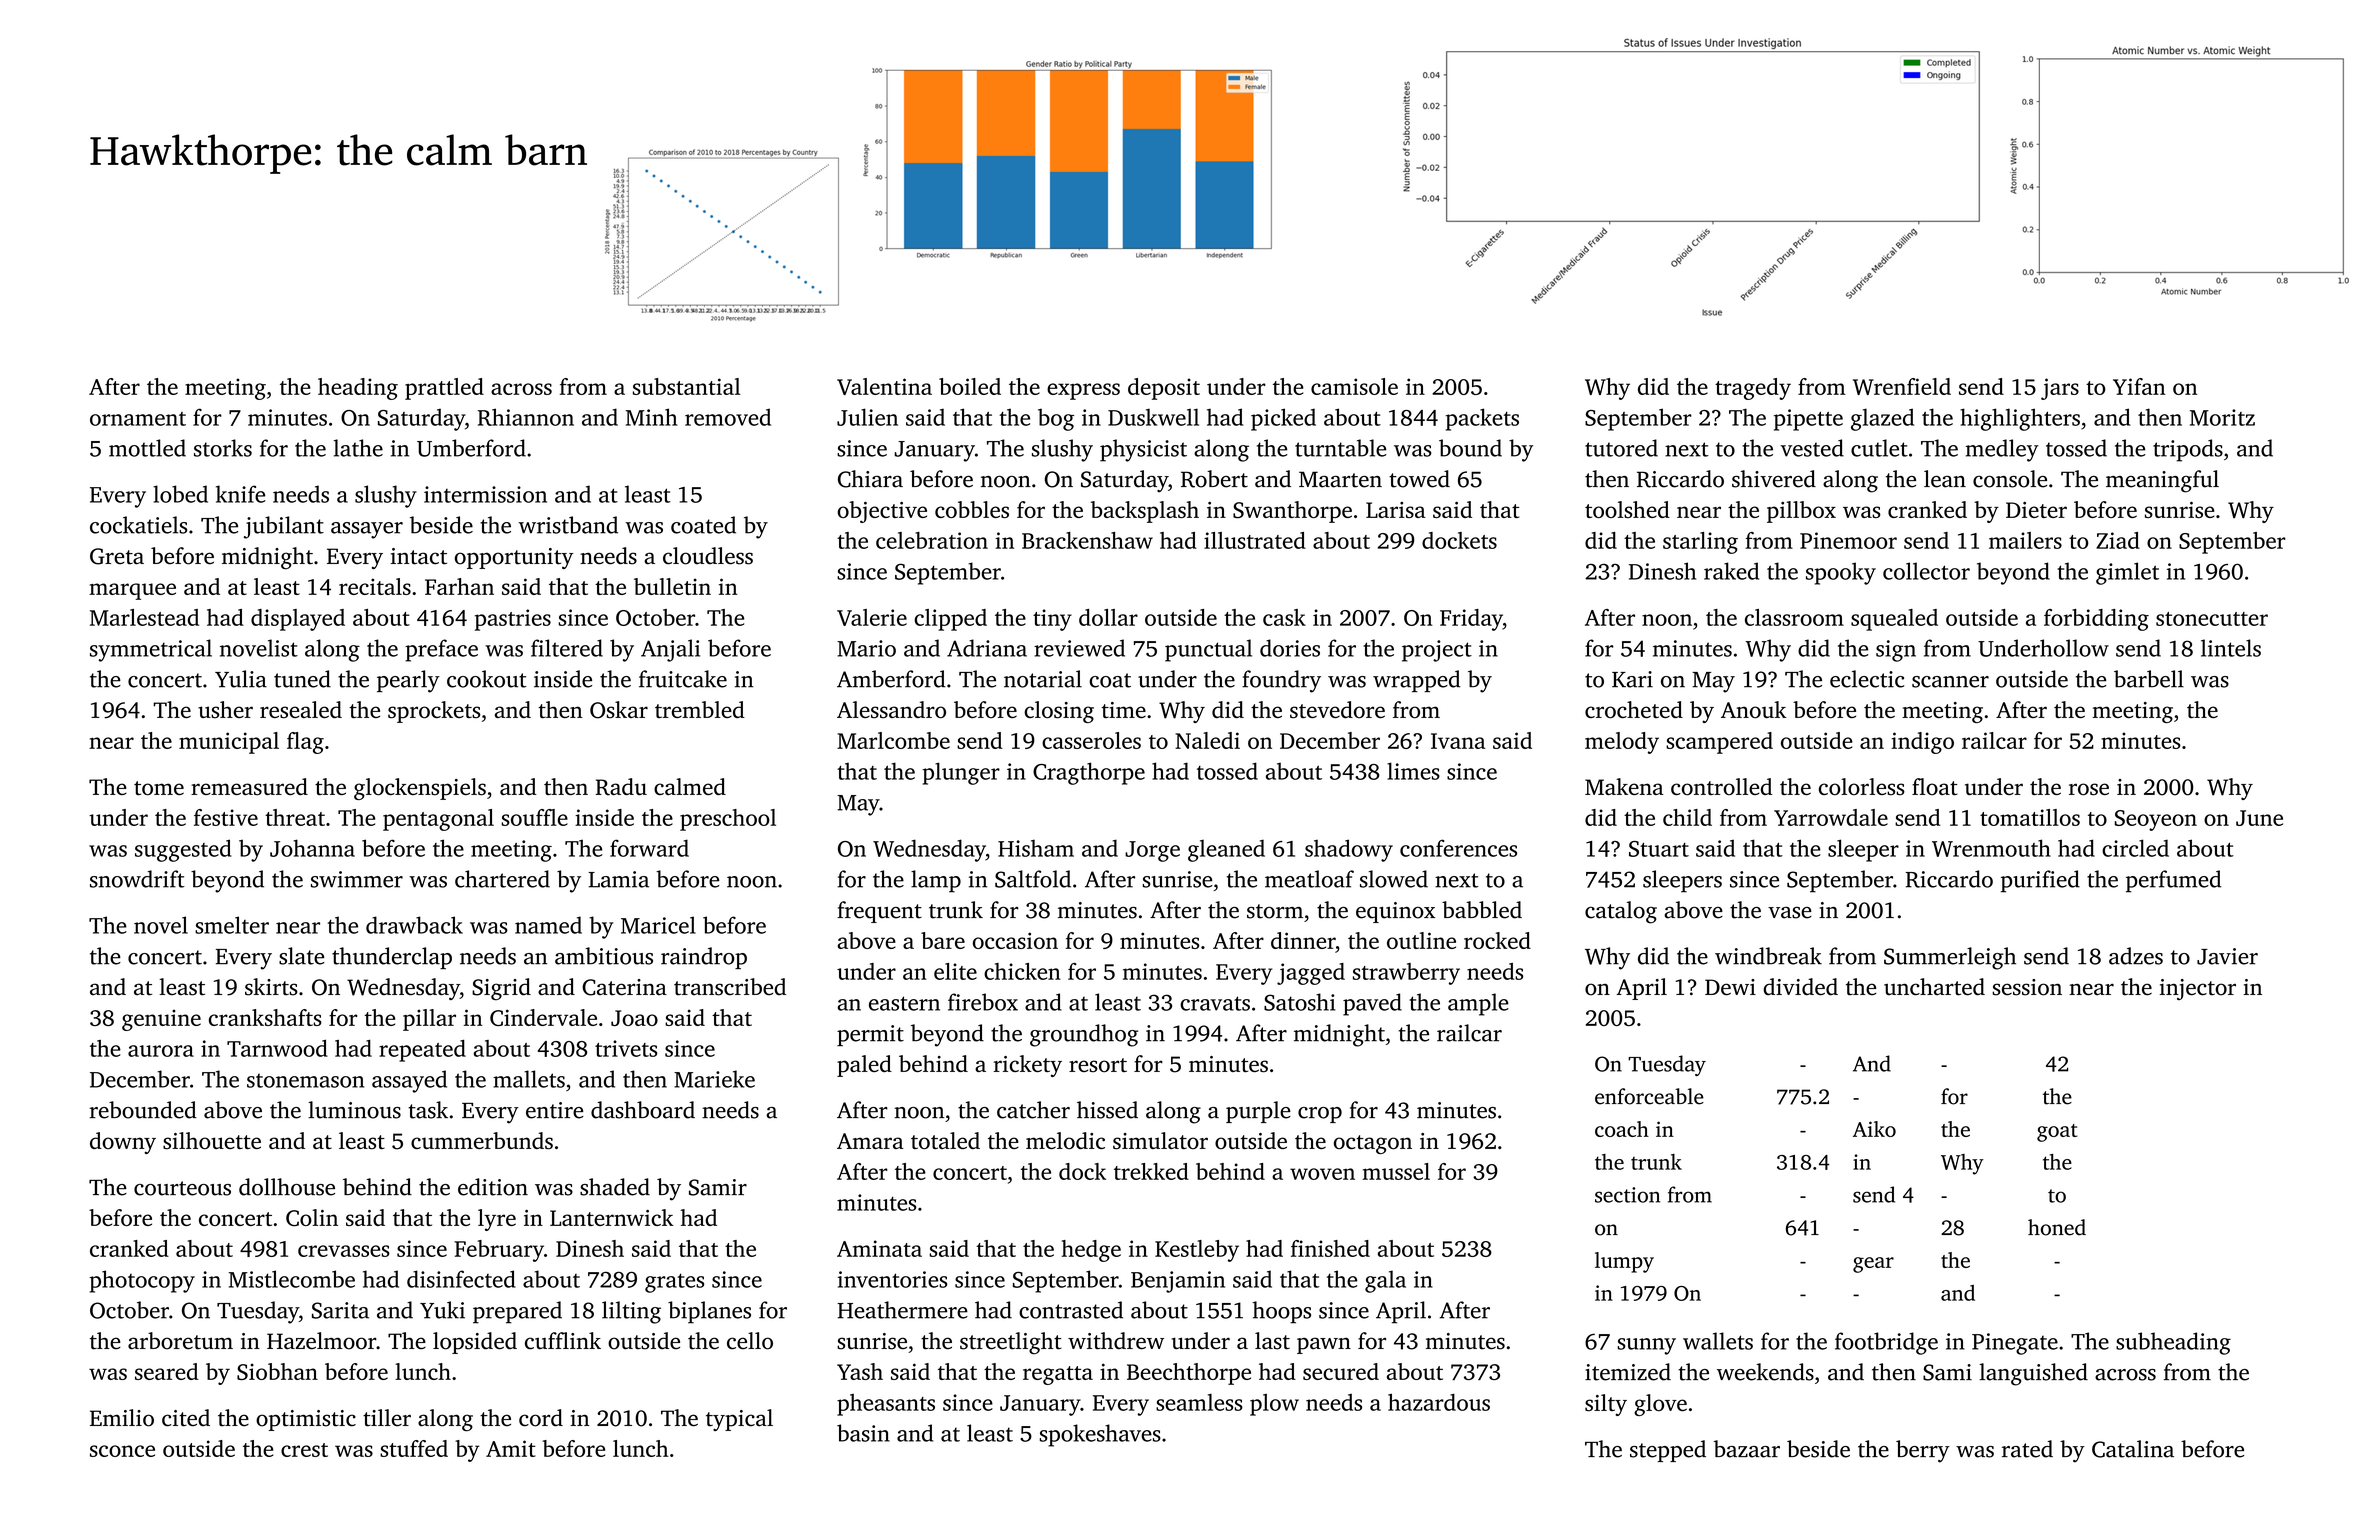 Image resolution: width=2375 pixels, height=1537 pixels. Describe the element at coordinates (1098, 1065) in the screenshot. I see `resort` at that location.
